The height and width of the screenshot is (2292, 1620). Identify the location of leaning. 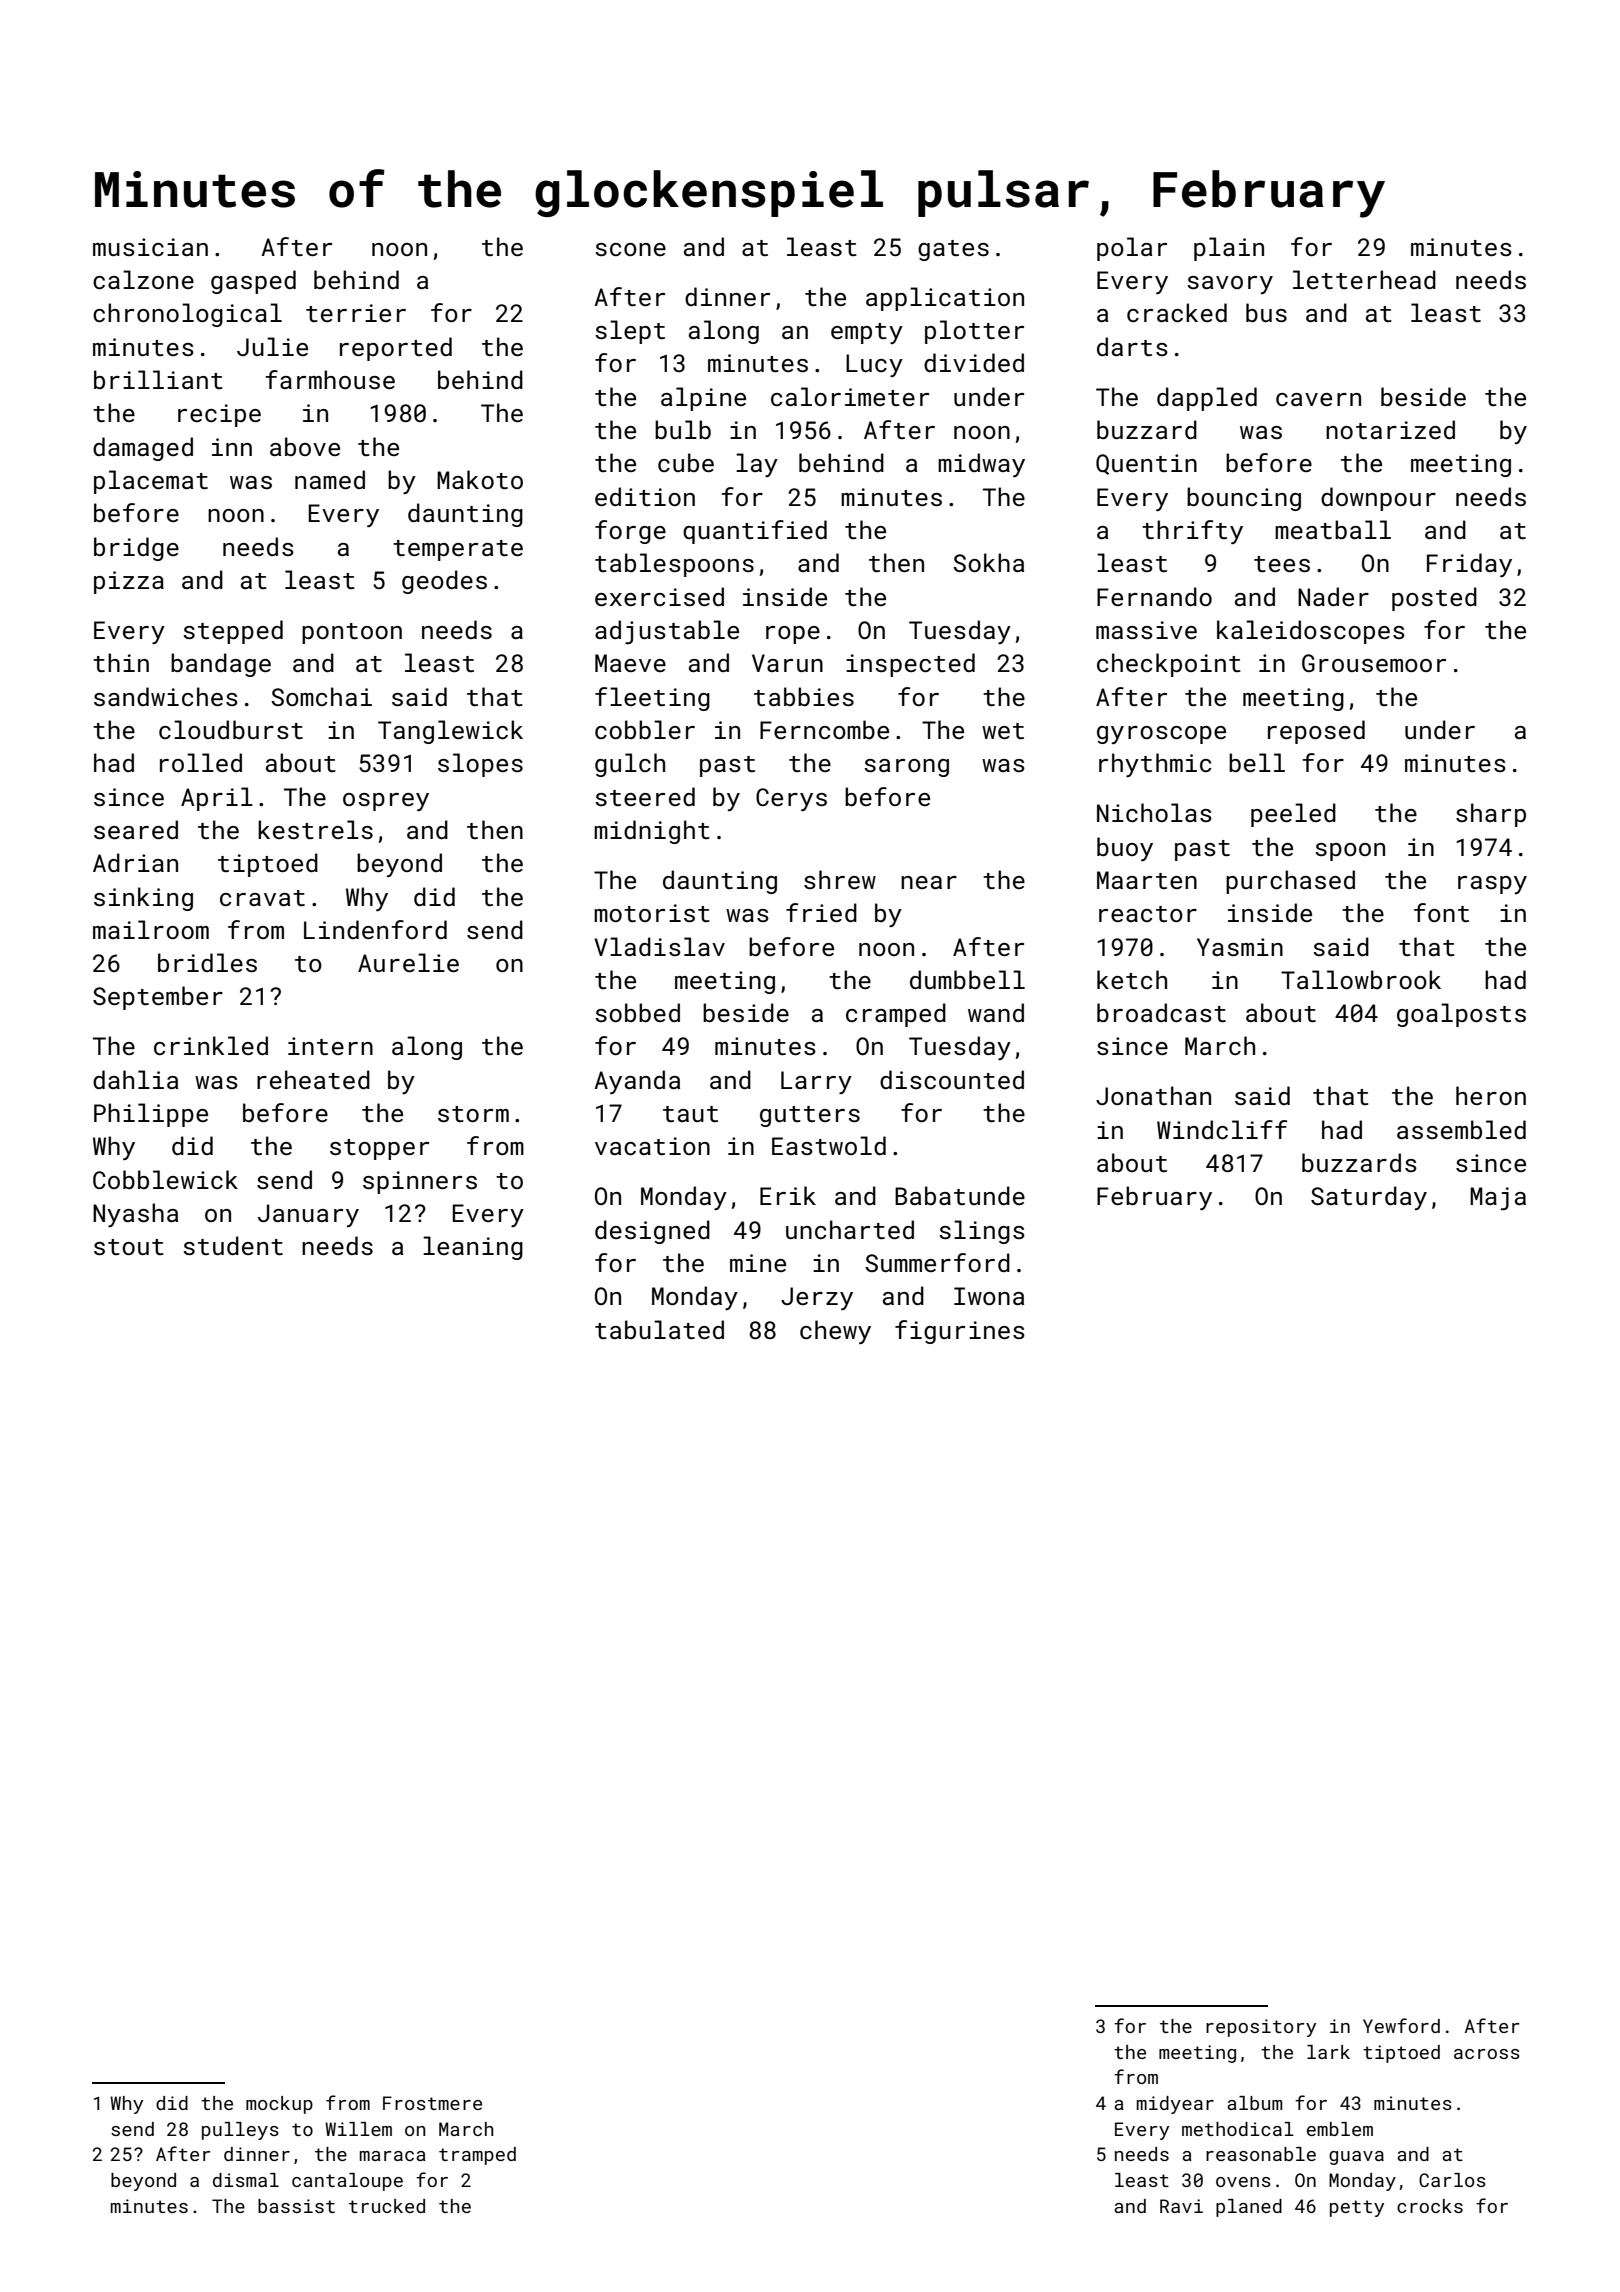
(473, 1248).
